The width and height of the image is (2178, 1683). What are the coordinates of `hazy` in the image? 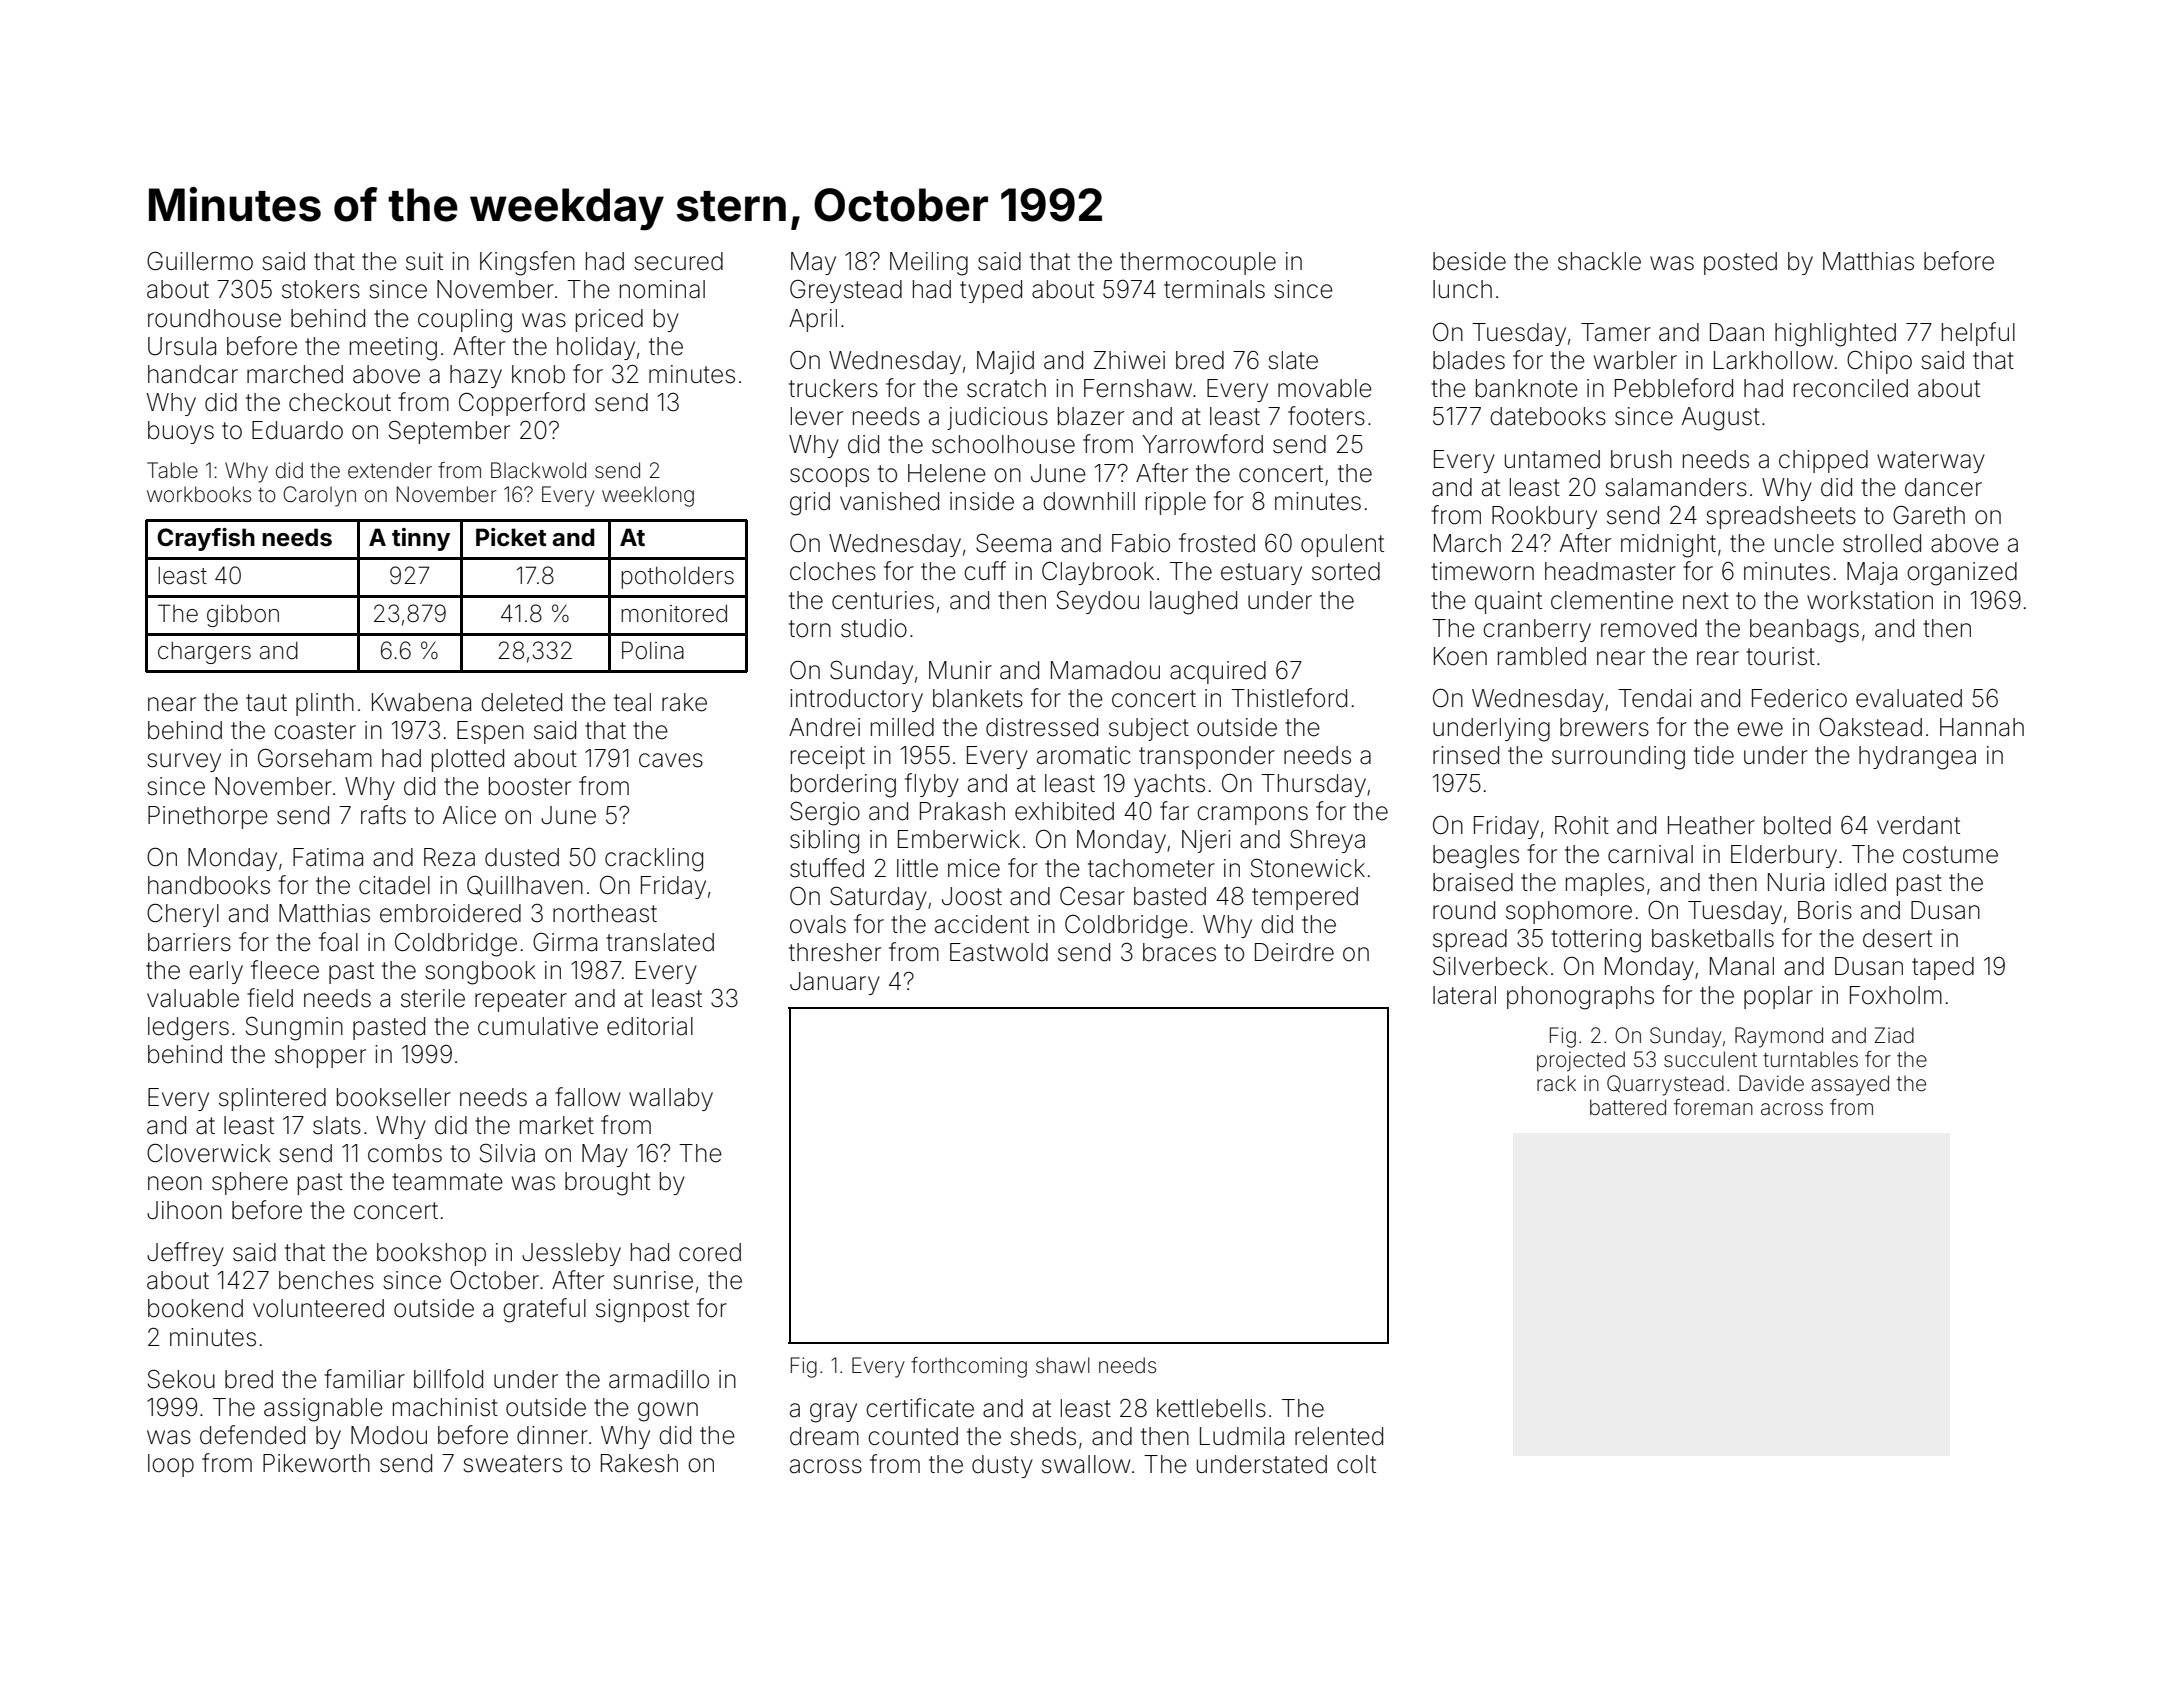 It's located at (476, 376).
